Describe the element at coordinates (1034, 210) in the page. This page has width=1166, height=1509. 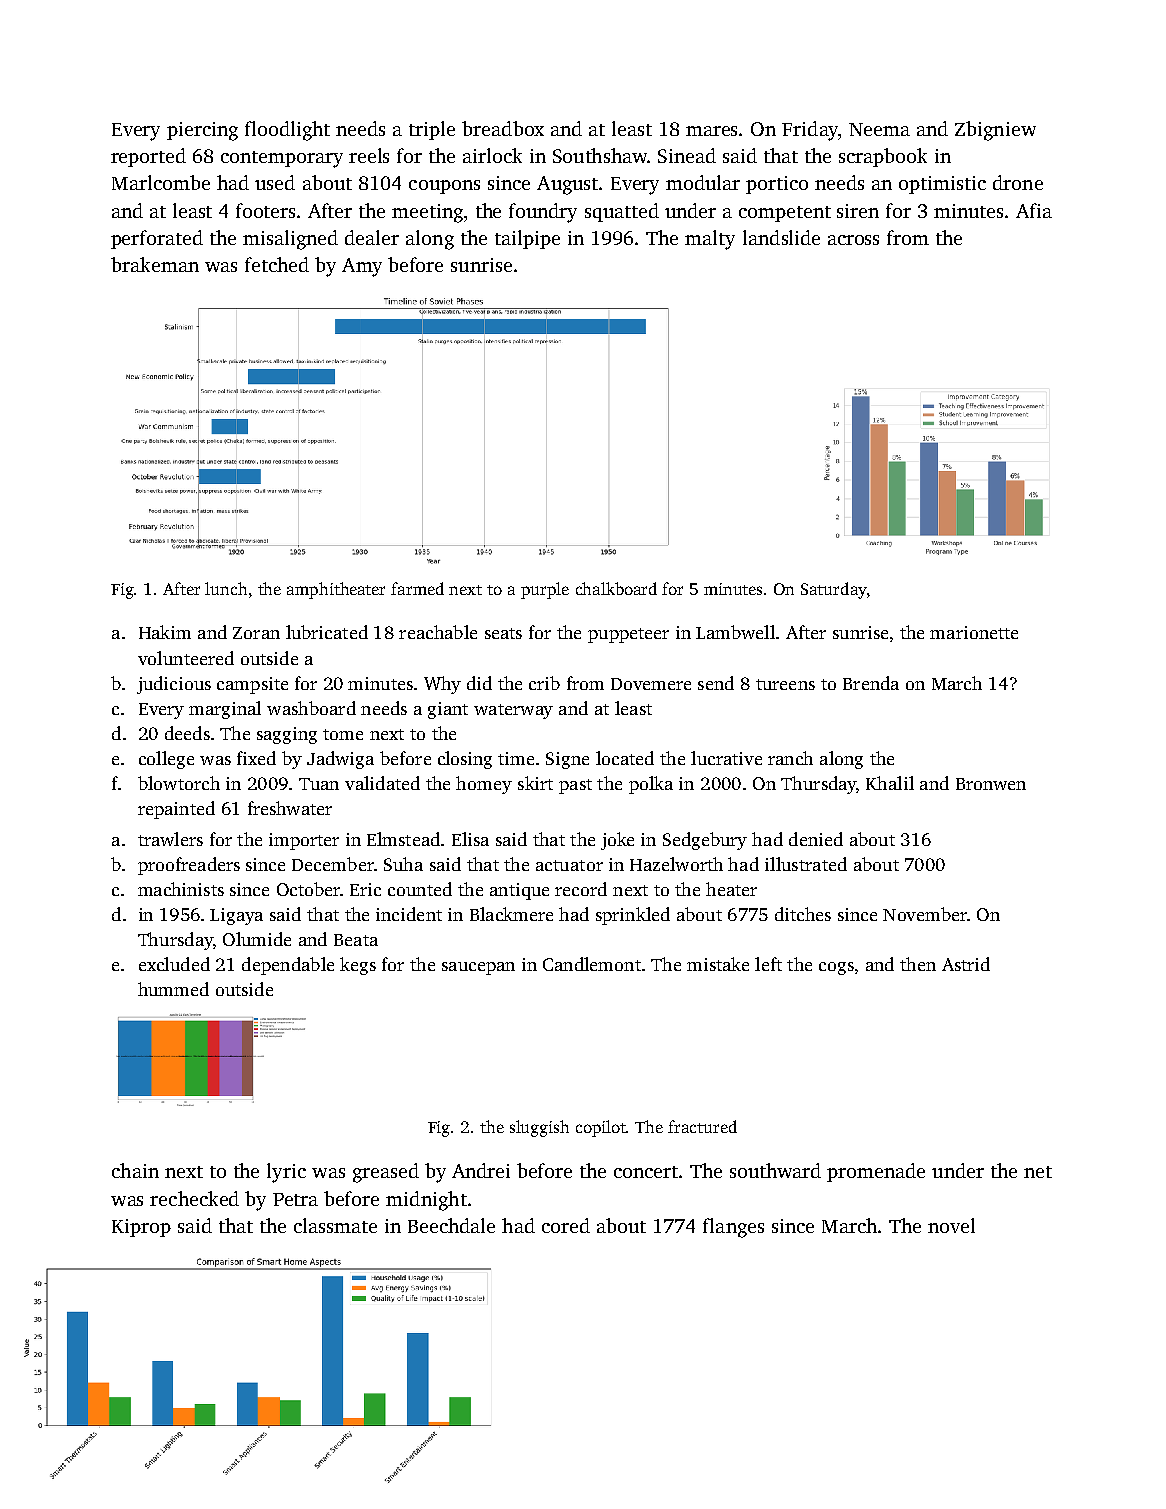
I see `Afia` at that location.
